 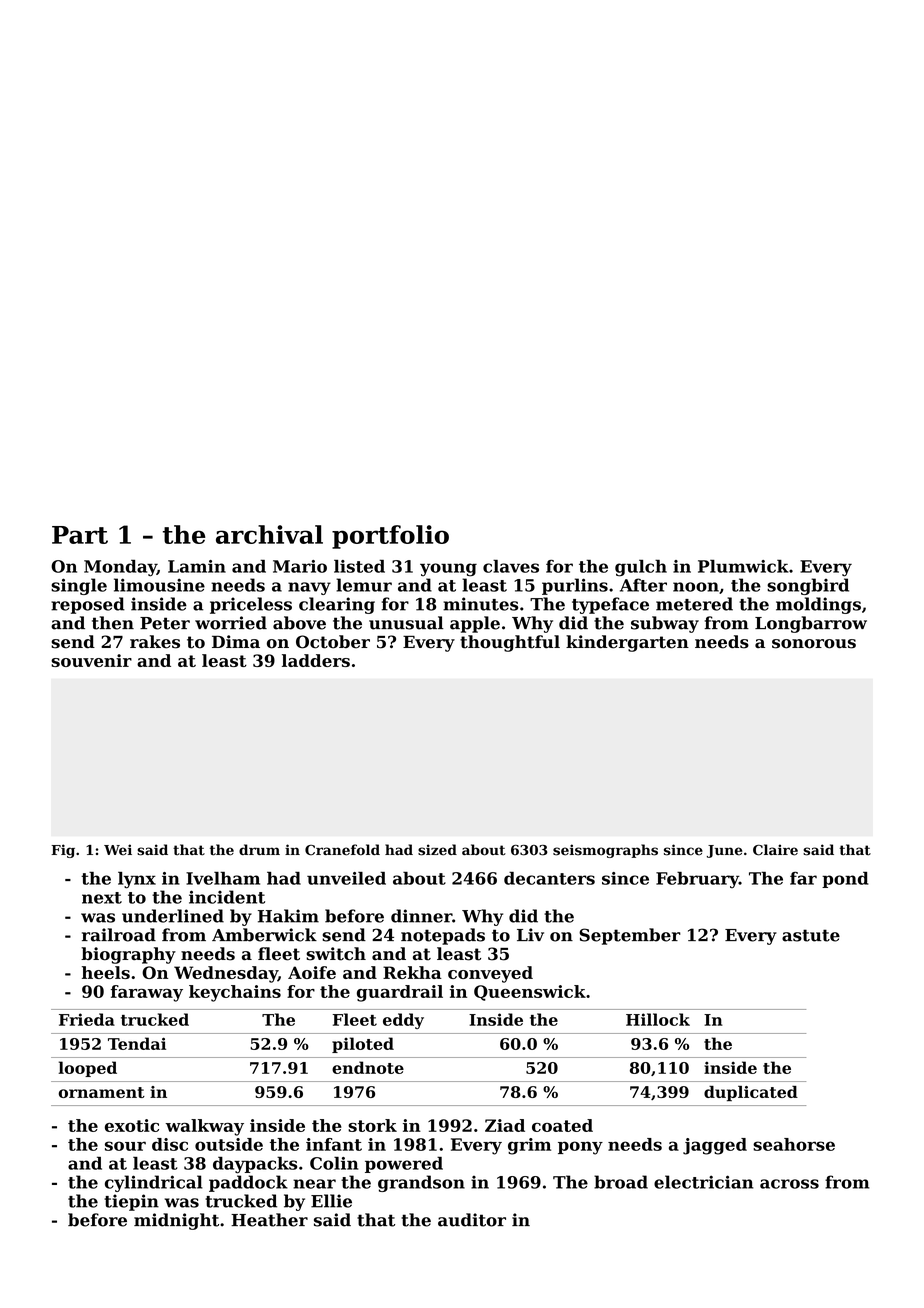 What do you see at coordinates (743, 566) in the screenshot?
I see `Plumwick` at bounding box center [743, 566].
